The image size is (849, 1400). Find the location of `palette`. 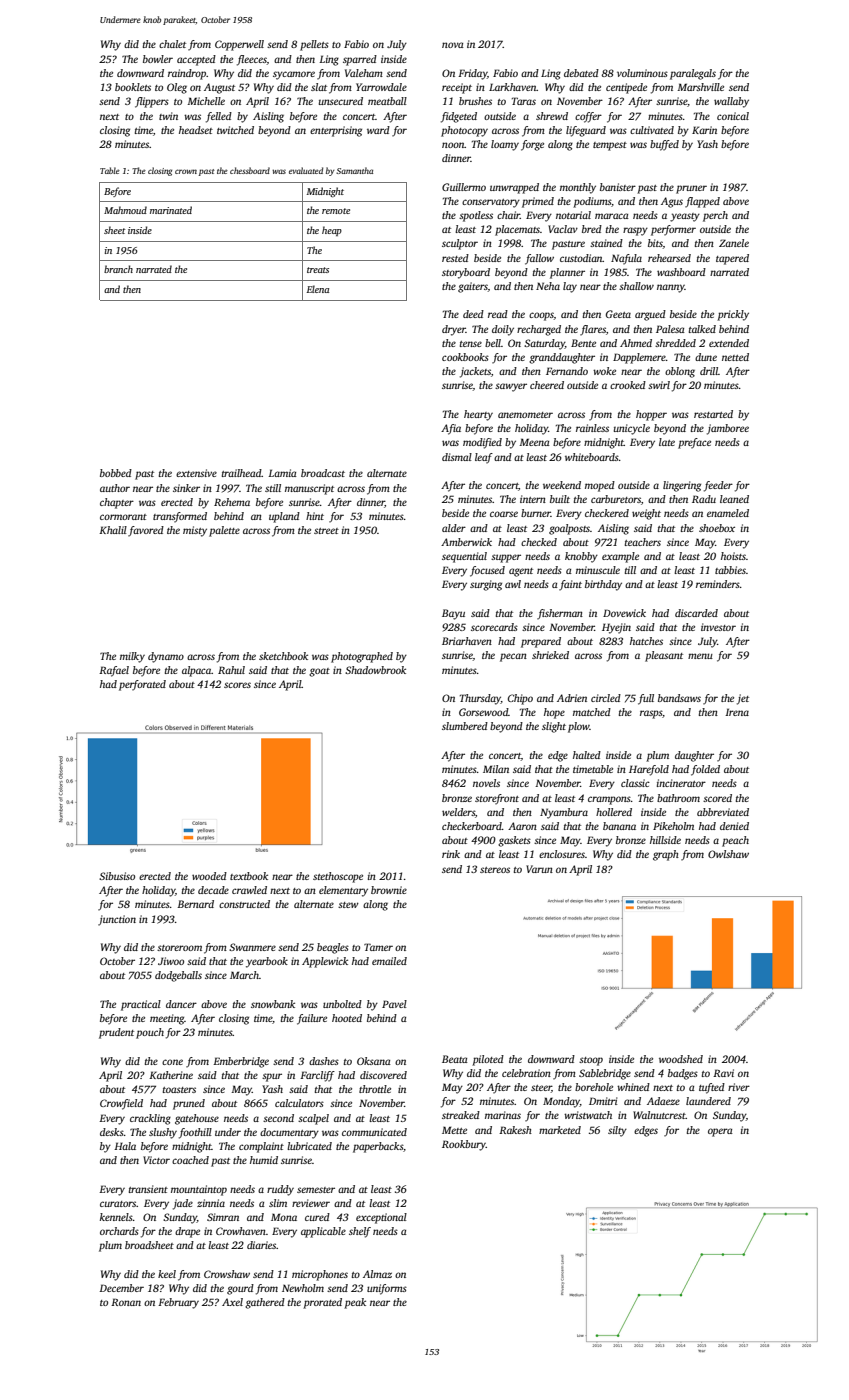

palette is located at coordinates (224, 531).
